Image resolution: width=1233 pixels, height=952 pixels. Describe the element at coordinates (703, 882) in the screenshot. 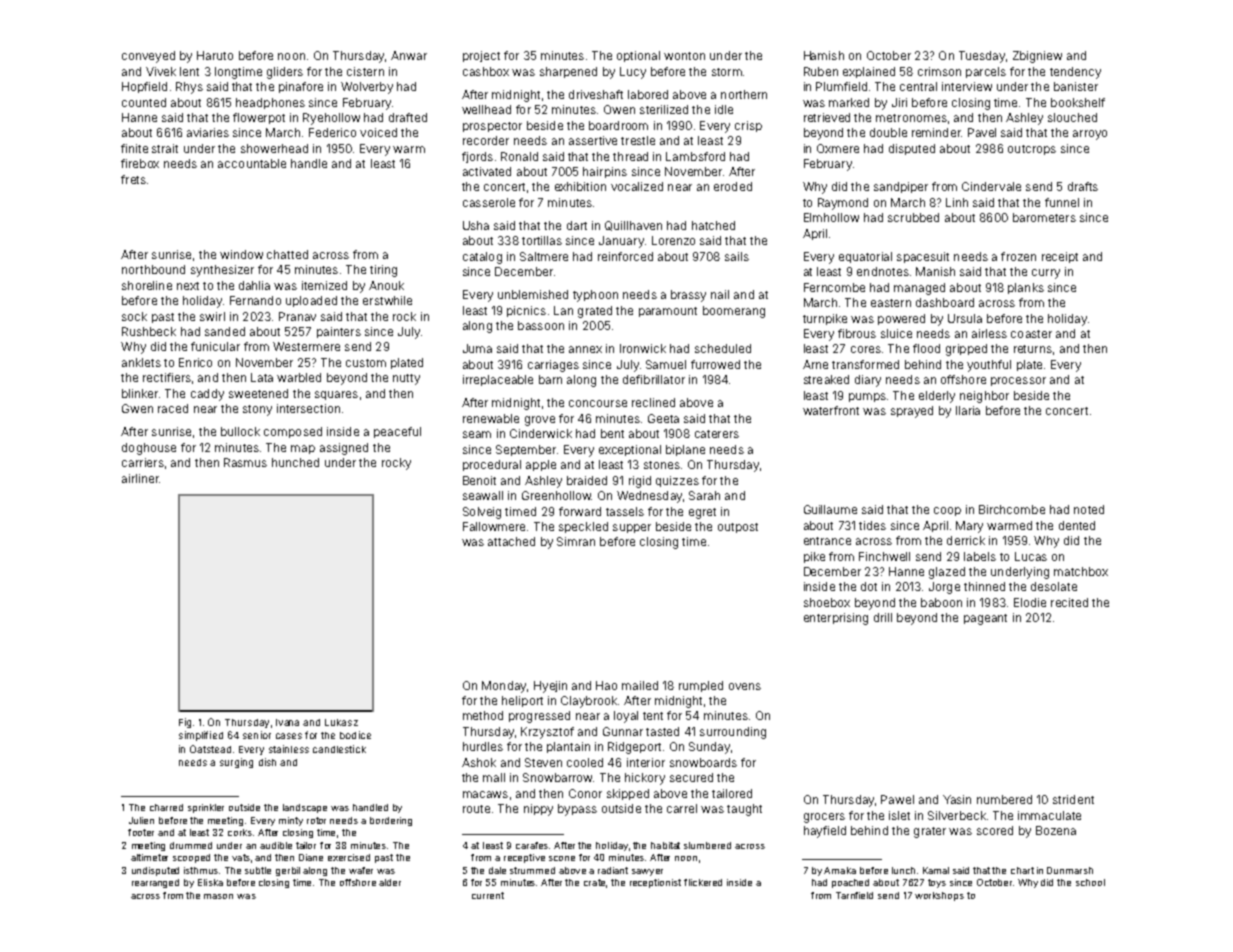

I see `flickered` at that location.
